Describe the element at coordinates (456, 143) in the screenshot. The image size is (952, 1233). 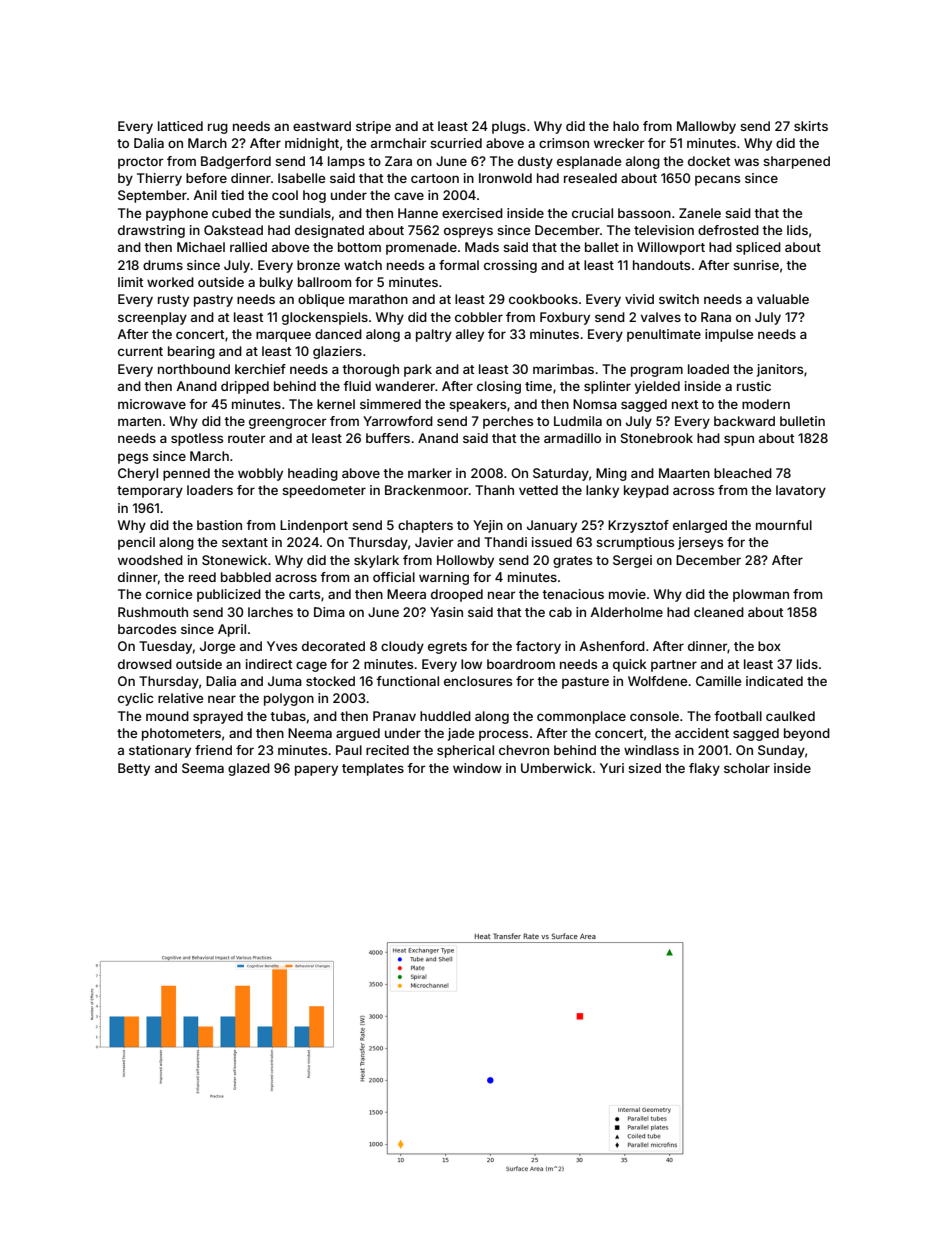
I see `scurried` at that location.
